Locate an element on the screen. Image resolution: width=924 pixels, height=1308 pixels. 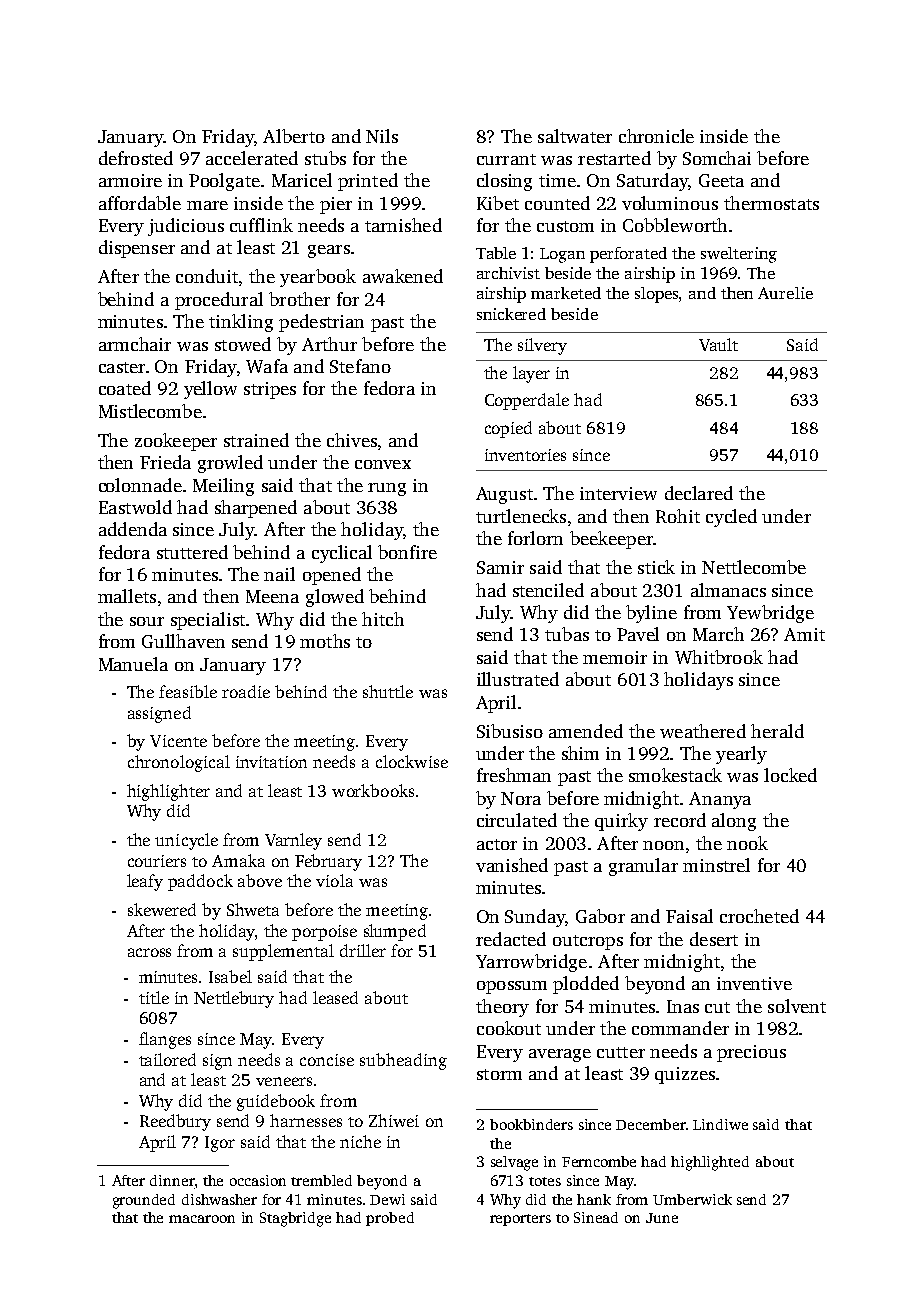
roadie is located at coordinates (246, 691).
